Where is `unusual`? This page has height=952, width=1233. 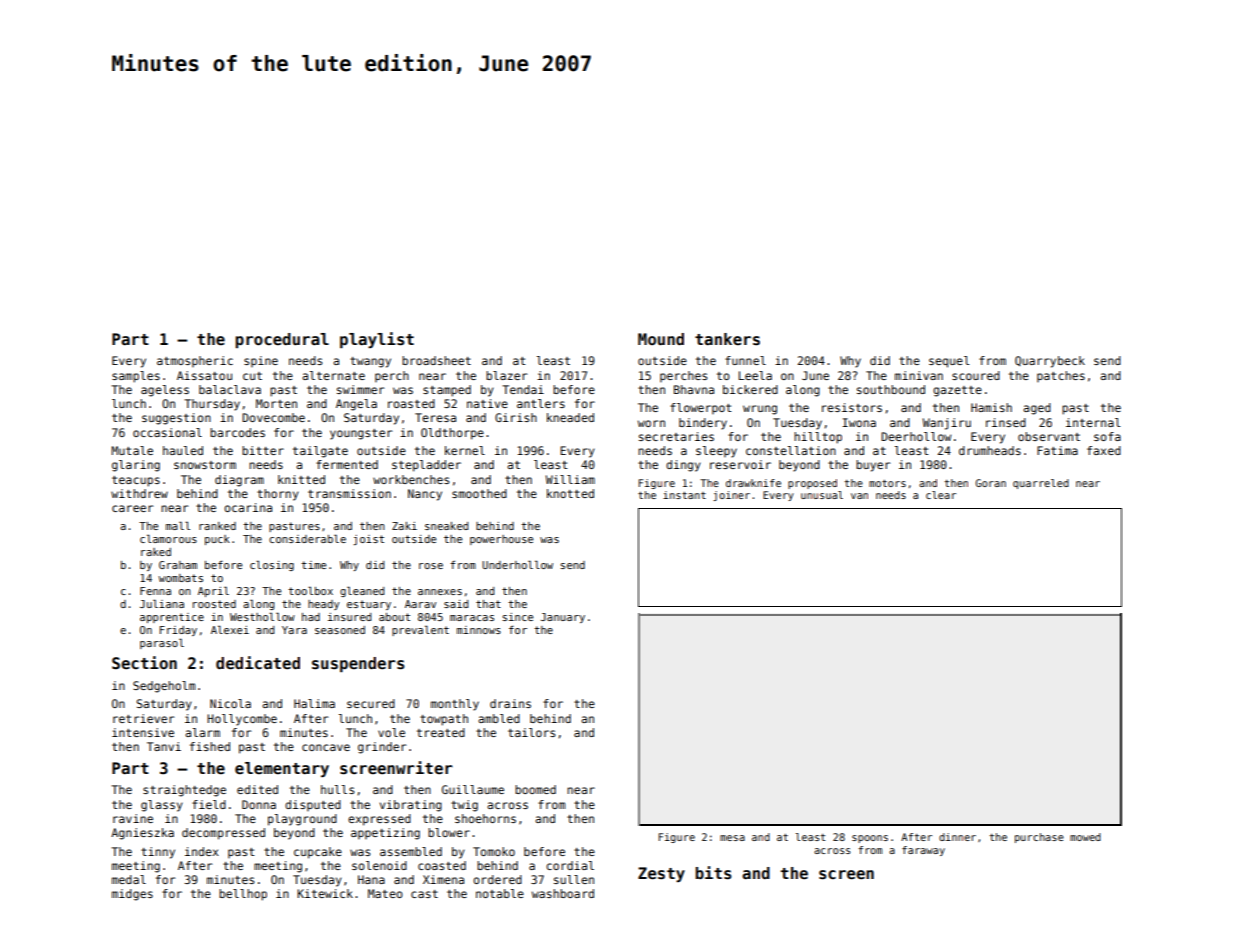
unusual is located at coordinates (822, 495).
